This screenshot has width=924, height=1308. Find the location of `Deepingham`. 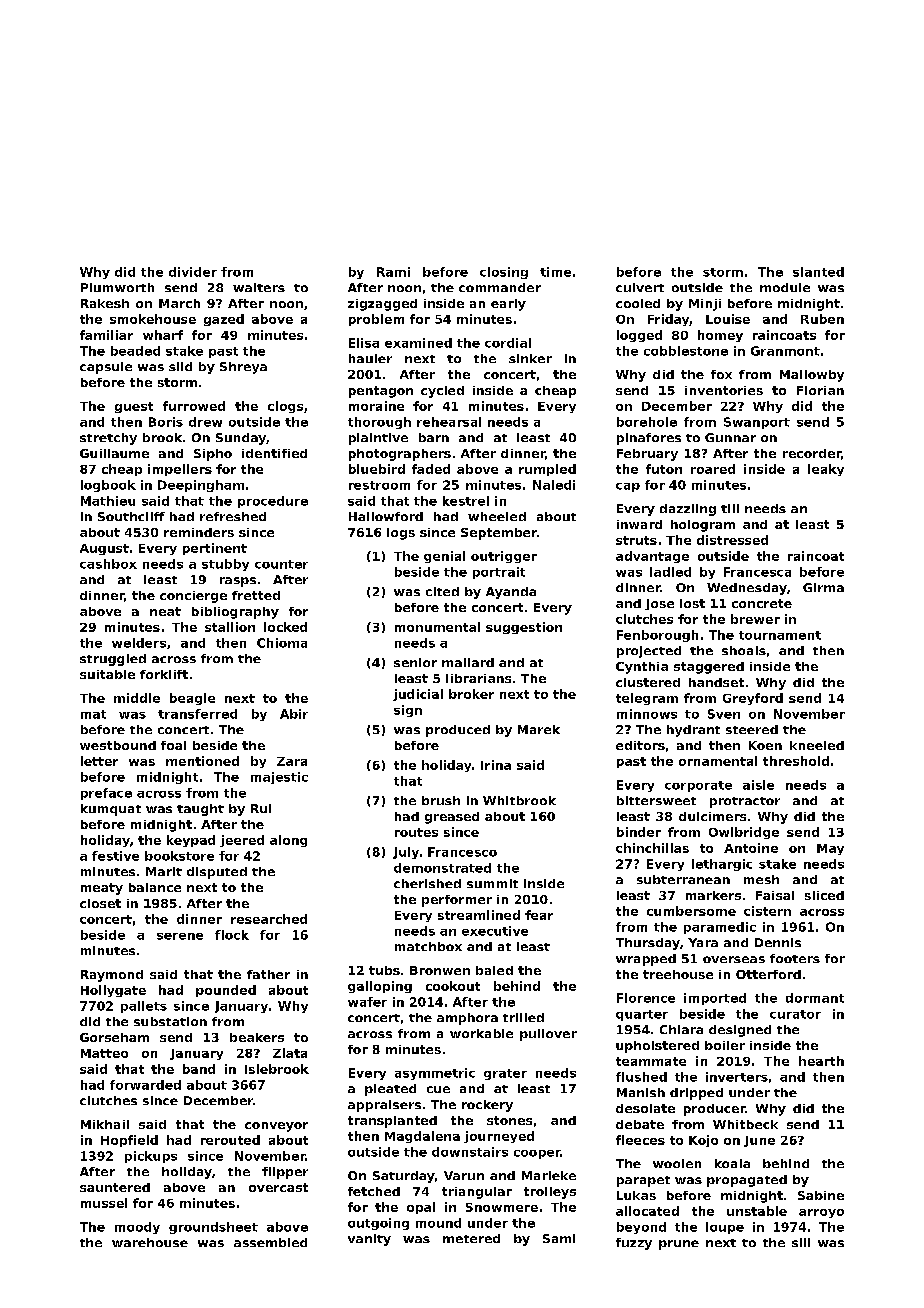

Deepingham is located at coordinates (201, 486).
